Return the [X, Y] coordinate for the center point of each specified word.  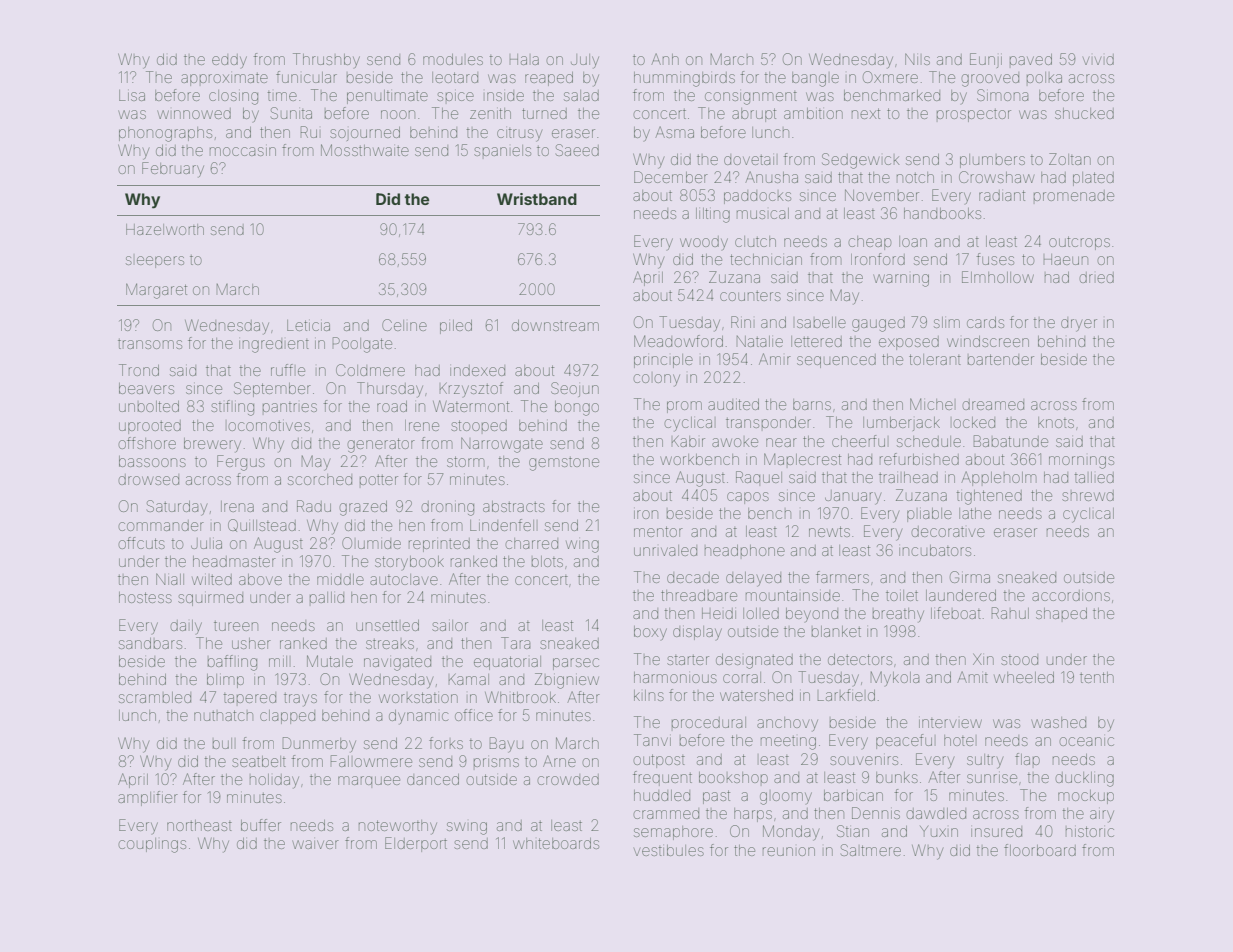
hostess [145, 597]
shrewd [1088, 495]
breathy [898, 615]
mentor [658, 531]
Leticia [308, 325]
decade [693, 577]
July [585, 61]
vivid [1098, 59]
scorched [320, 479]
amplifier [148, 798]
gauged [878, 324]
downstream [555, 325]
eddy [229, 61]
